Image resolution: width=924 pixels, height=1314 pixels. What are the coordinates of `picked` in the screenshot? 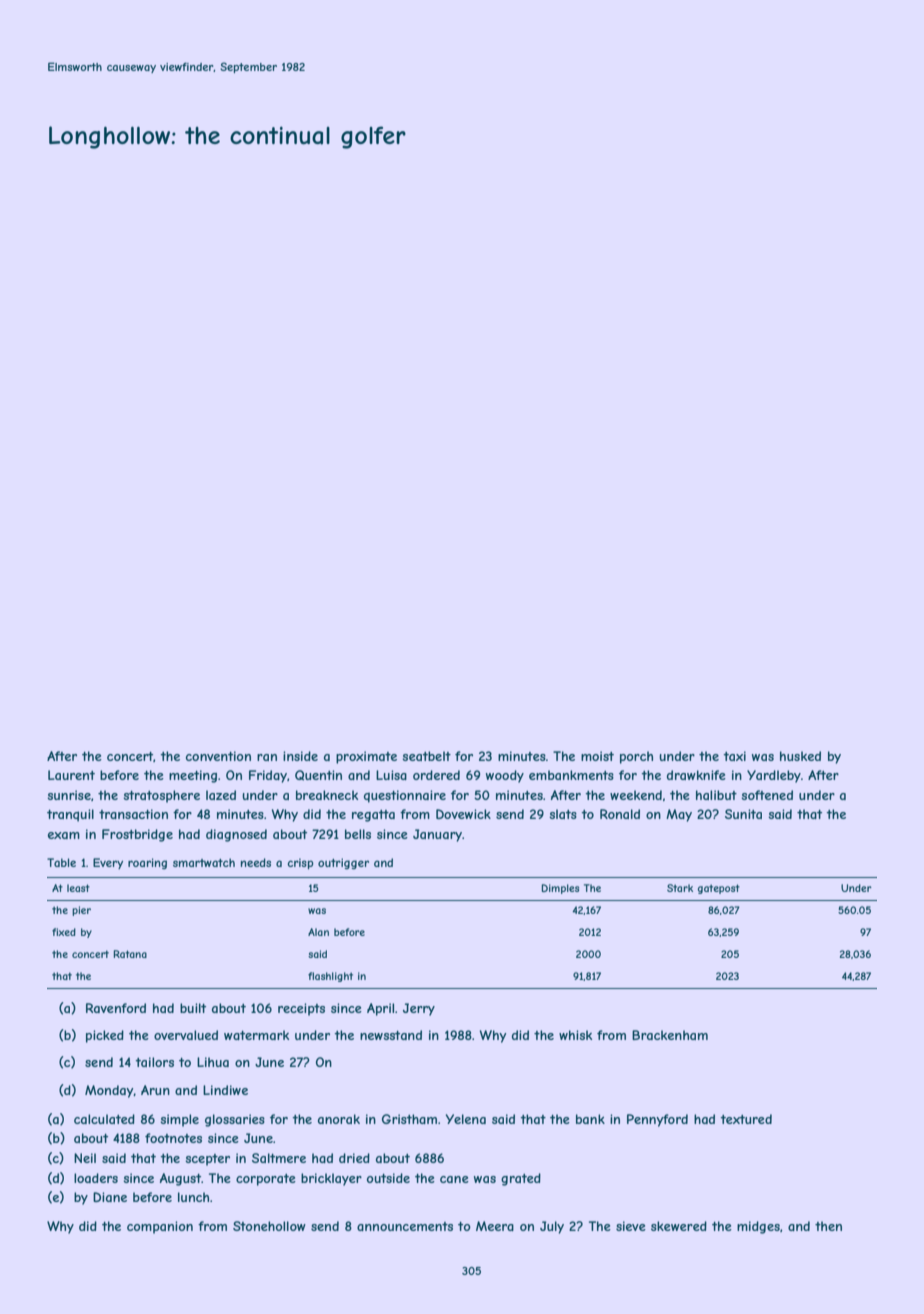 It's located at (105, 1036).
